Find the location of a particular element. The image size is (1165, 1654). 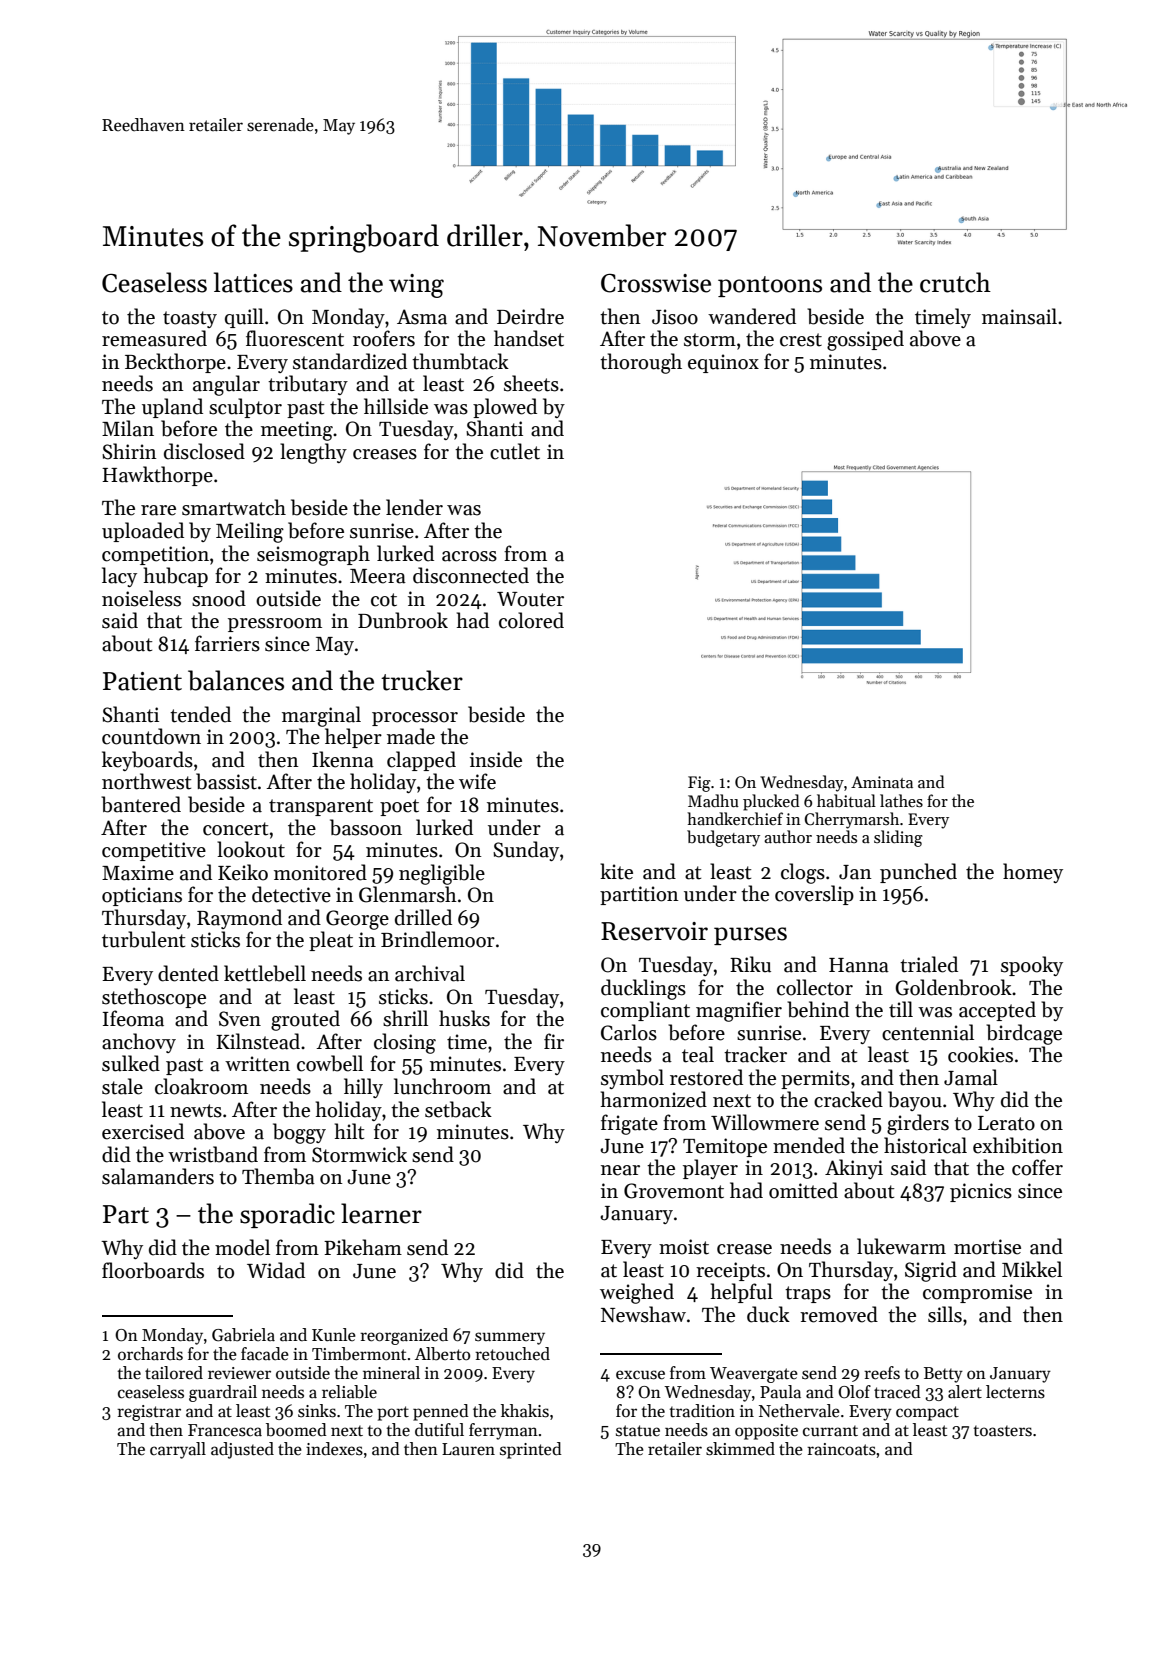

learner is located at coordinates (381, 1213).
